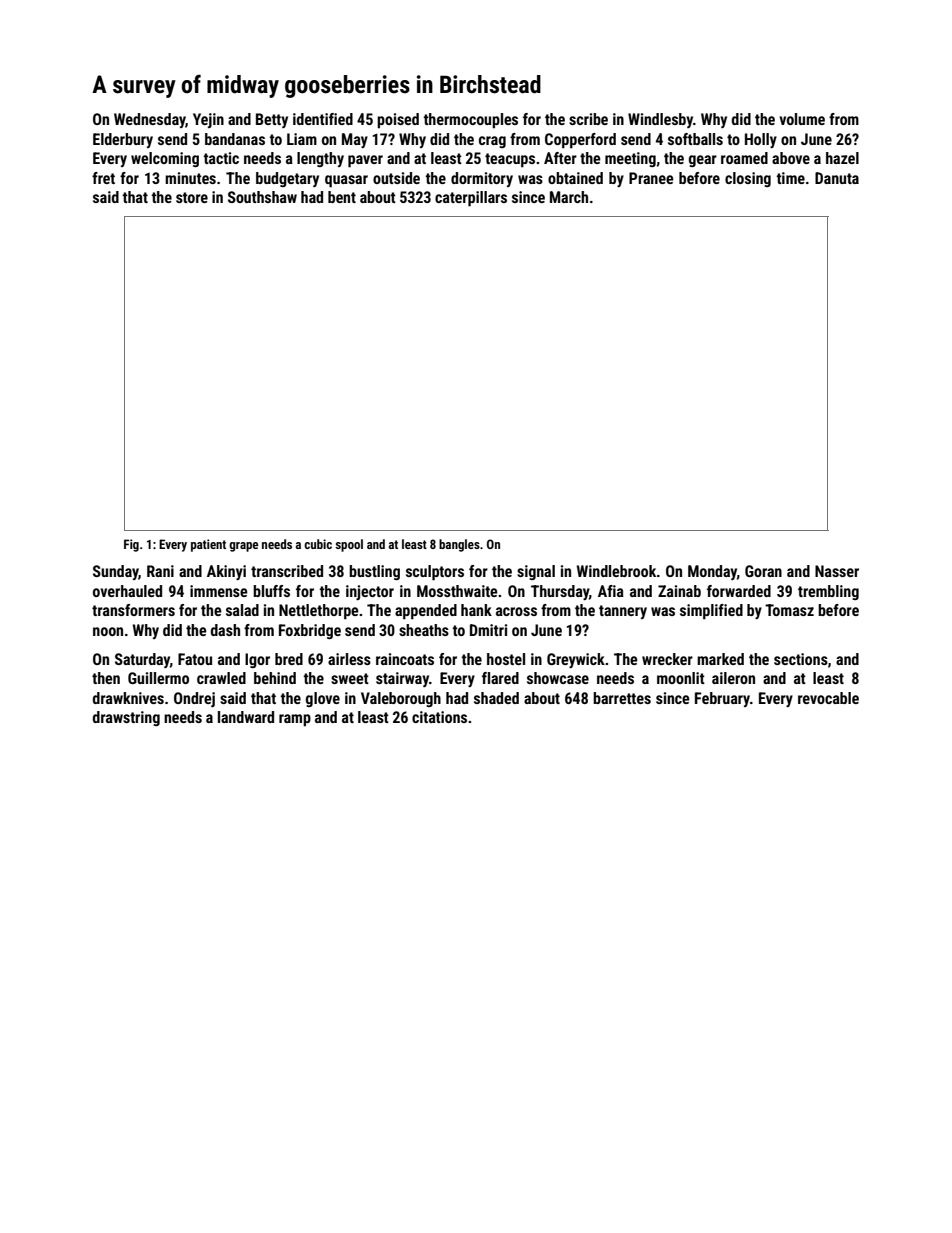 The image size is (952, 1233). I want to click on March, so click(569, 197).
